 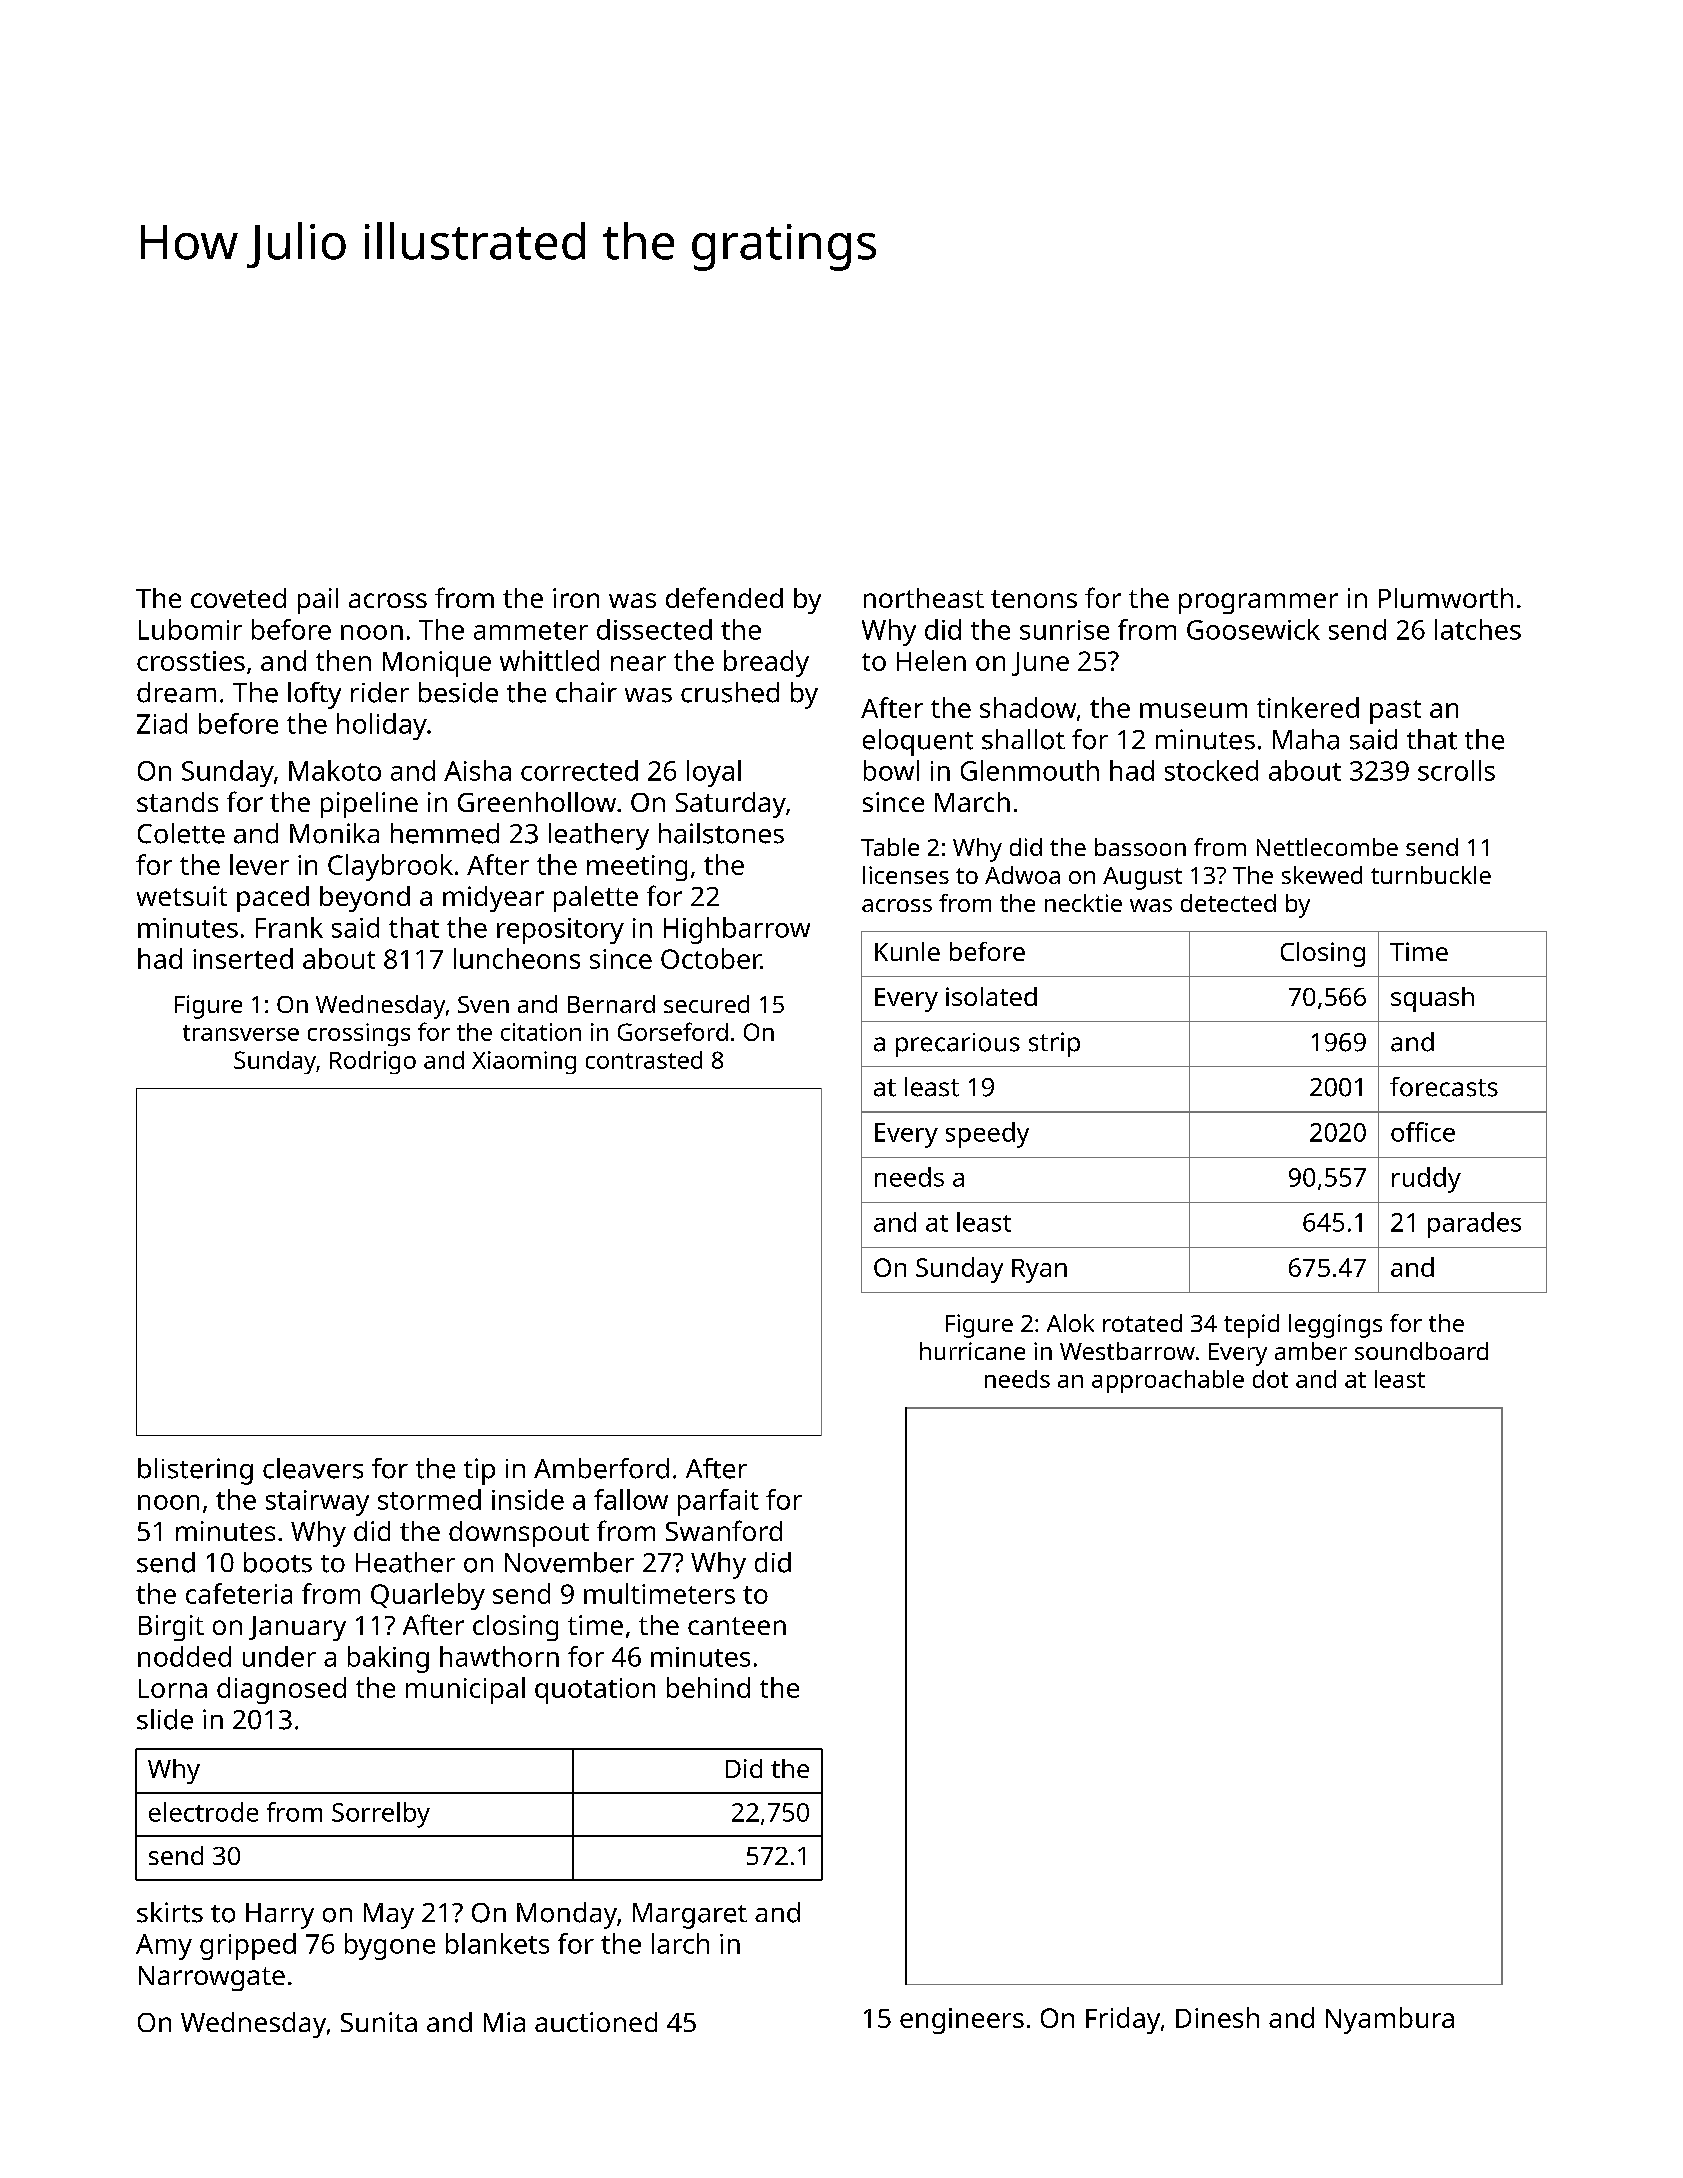 What do you see at coordinates (1258, 603) in the image?
I see `programmer` at bounding box center [1258, 603].
